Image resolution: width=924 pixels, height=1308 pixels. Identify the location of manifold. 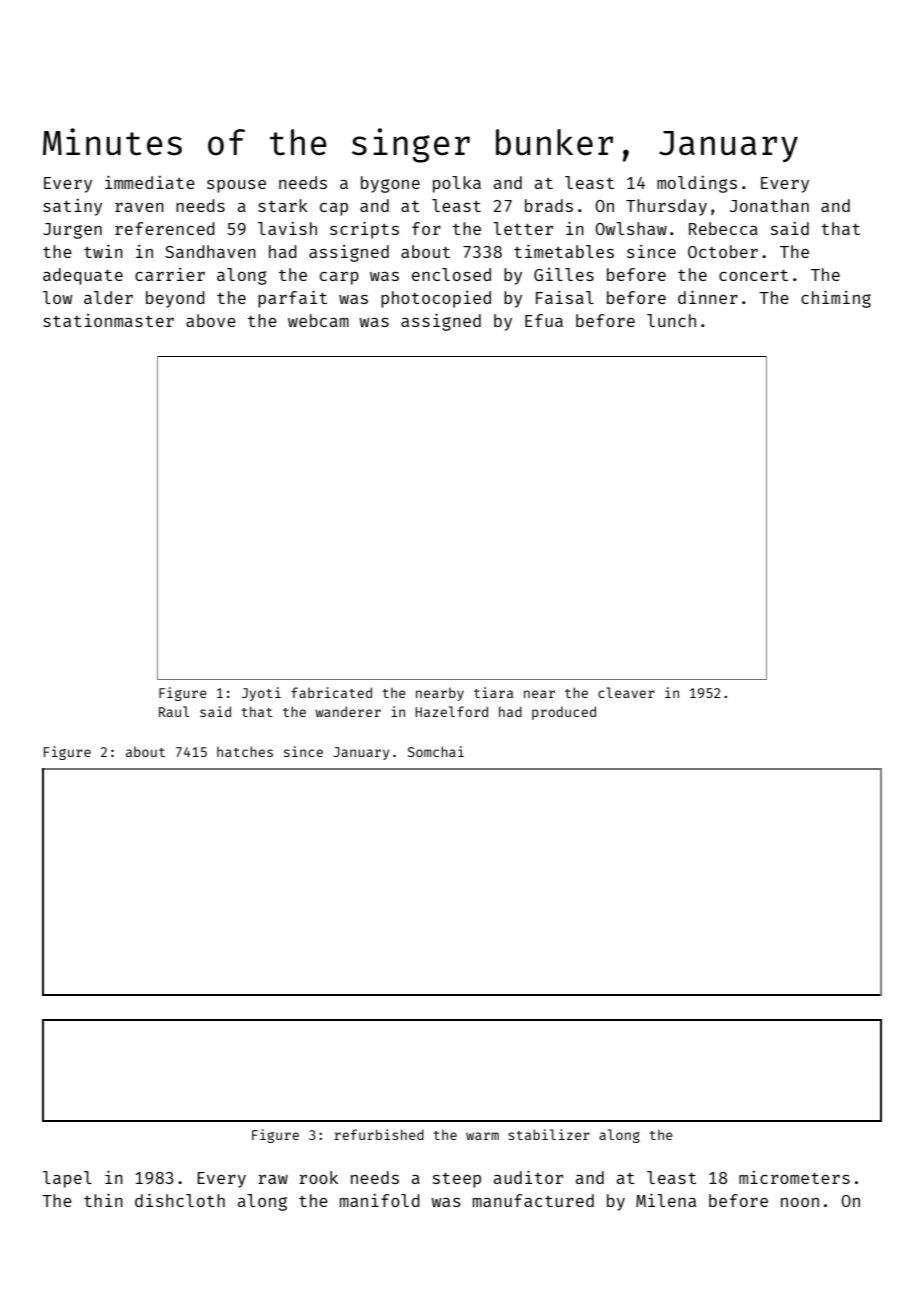
(380, 1200).
